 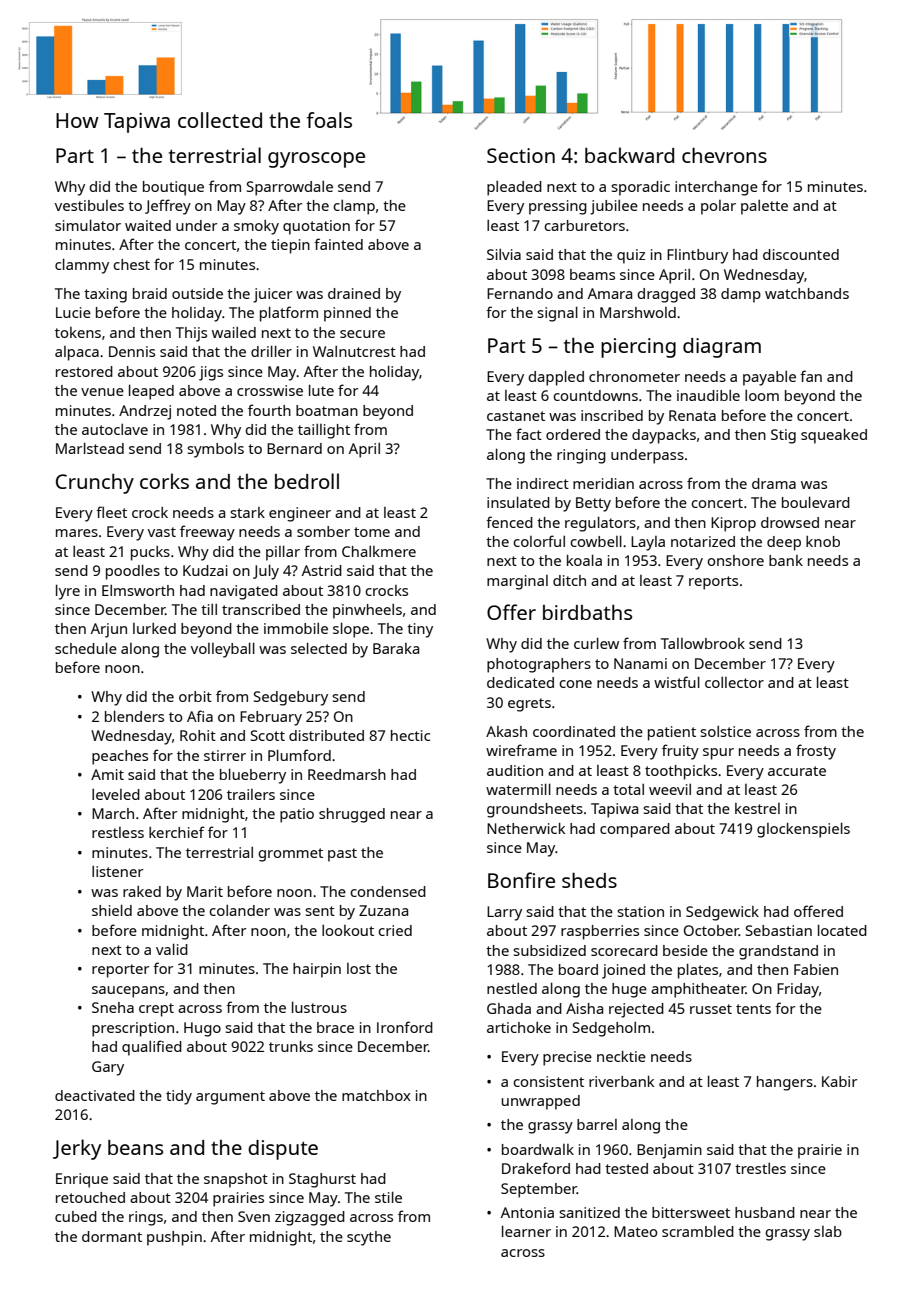 I want to click on smoky, so click(x=256, y=227).
